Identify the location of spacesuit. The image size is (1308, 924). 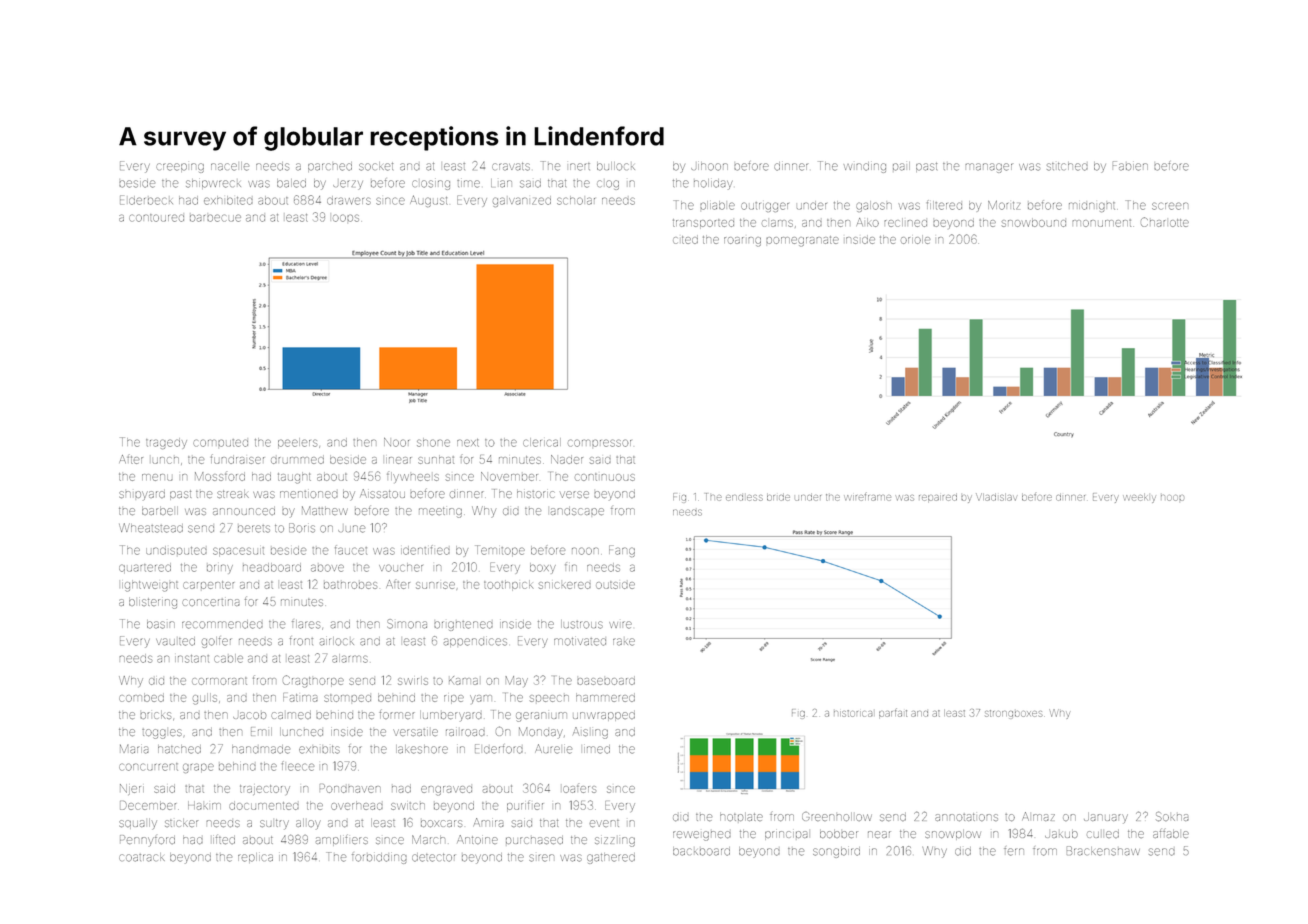
(238, 551).
